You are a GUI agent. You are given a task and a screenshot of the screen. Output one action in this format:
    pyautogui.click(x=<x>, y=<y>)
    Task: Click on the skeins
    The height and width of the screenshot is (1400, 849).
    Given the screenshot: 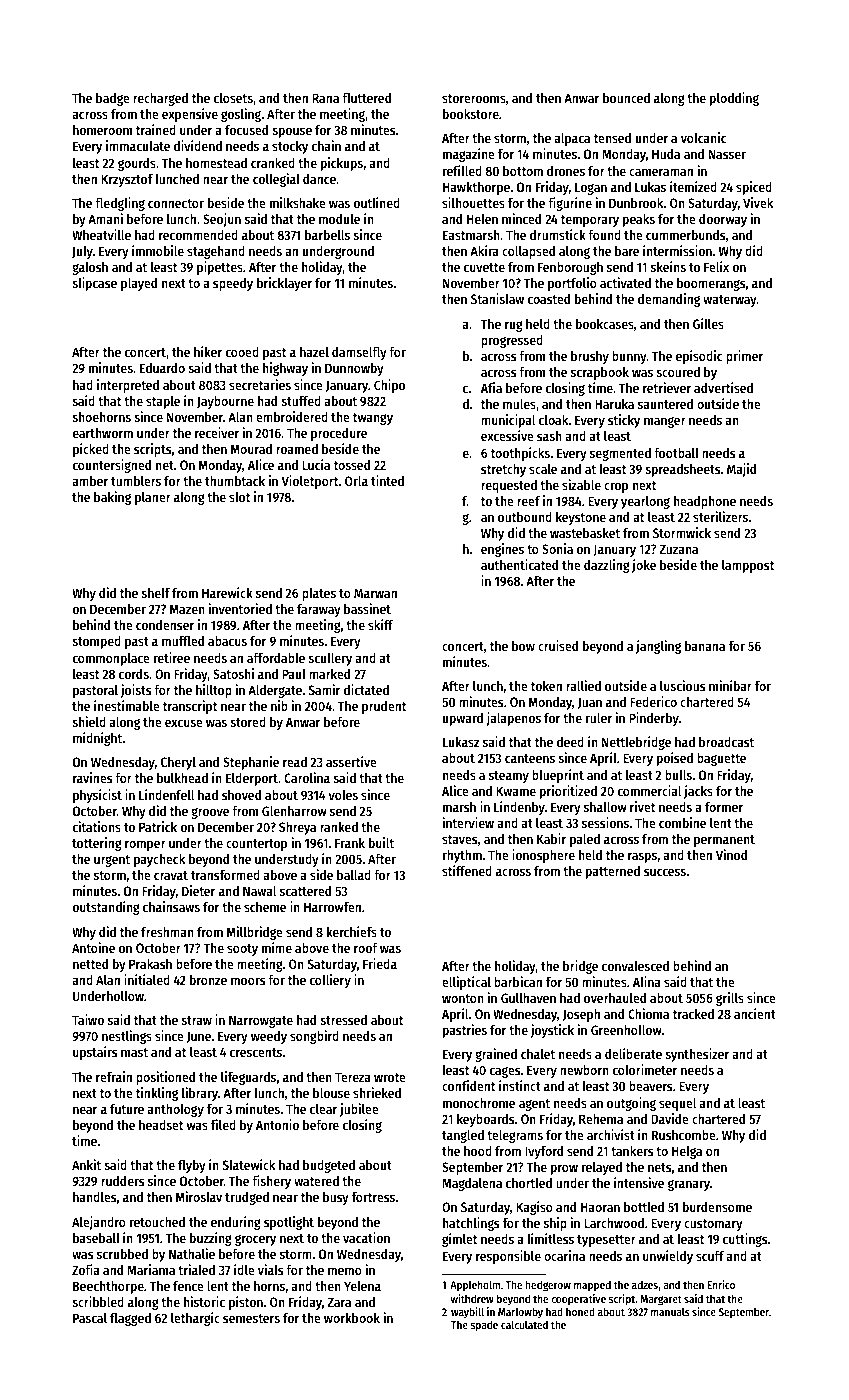 What is the action you would take?
    pyautogui.click(x=668, y=266)
